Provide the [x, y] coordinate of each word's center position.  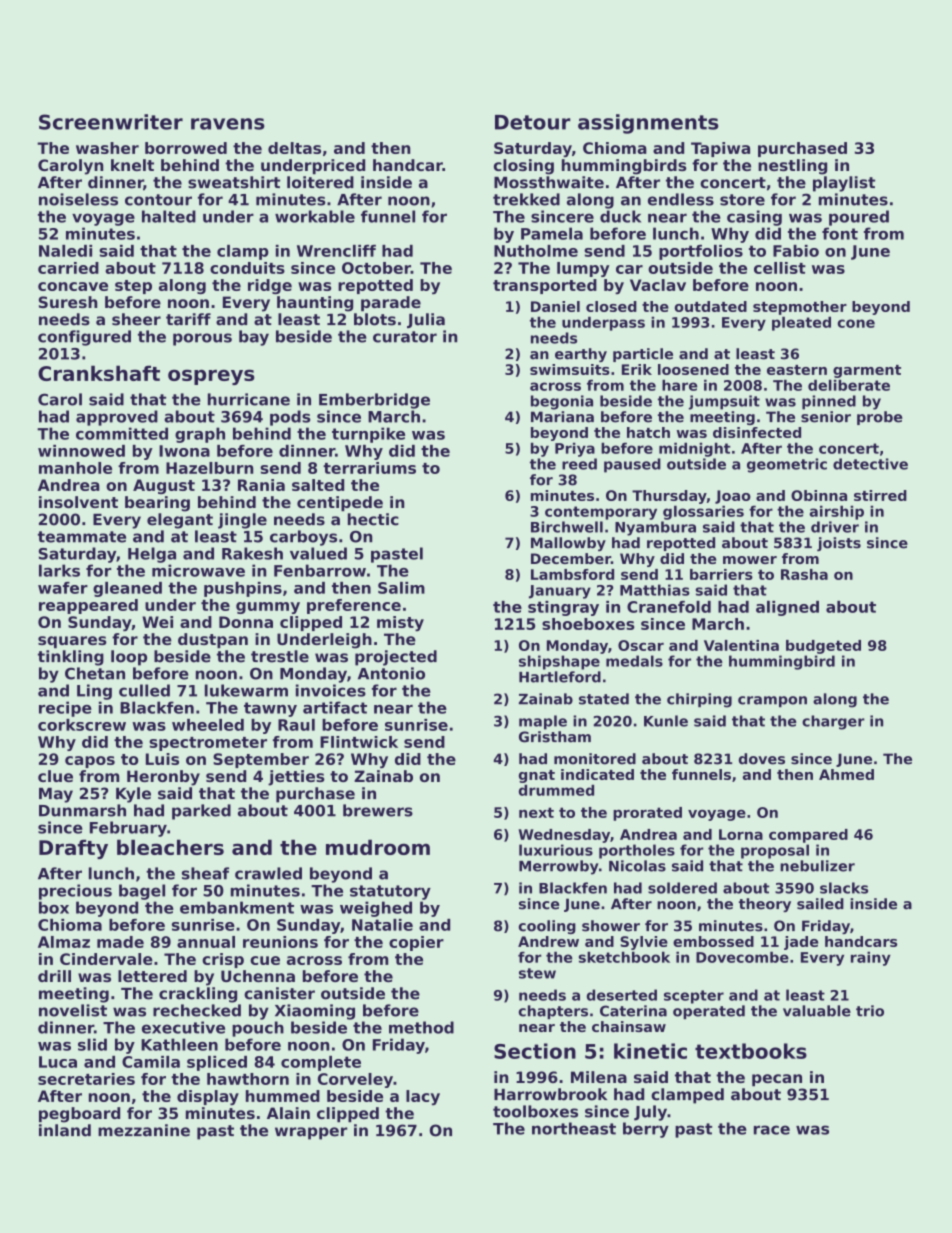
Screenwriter [111, 122]
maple [543, 722]
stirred [880, 495]
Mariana [562, 417]
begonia [562, 402]
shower [611, 926]
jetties [296, 778]
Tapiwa [720, 149]
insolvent [78, 502]
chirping [699, 700]
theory [765, 905]
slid [92, 1044]
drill [54, 976]
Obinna [819, 495]
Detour [533, 122]
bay [254, 338]
